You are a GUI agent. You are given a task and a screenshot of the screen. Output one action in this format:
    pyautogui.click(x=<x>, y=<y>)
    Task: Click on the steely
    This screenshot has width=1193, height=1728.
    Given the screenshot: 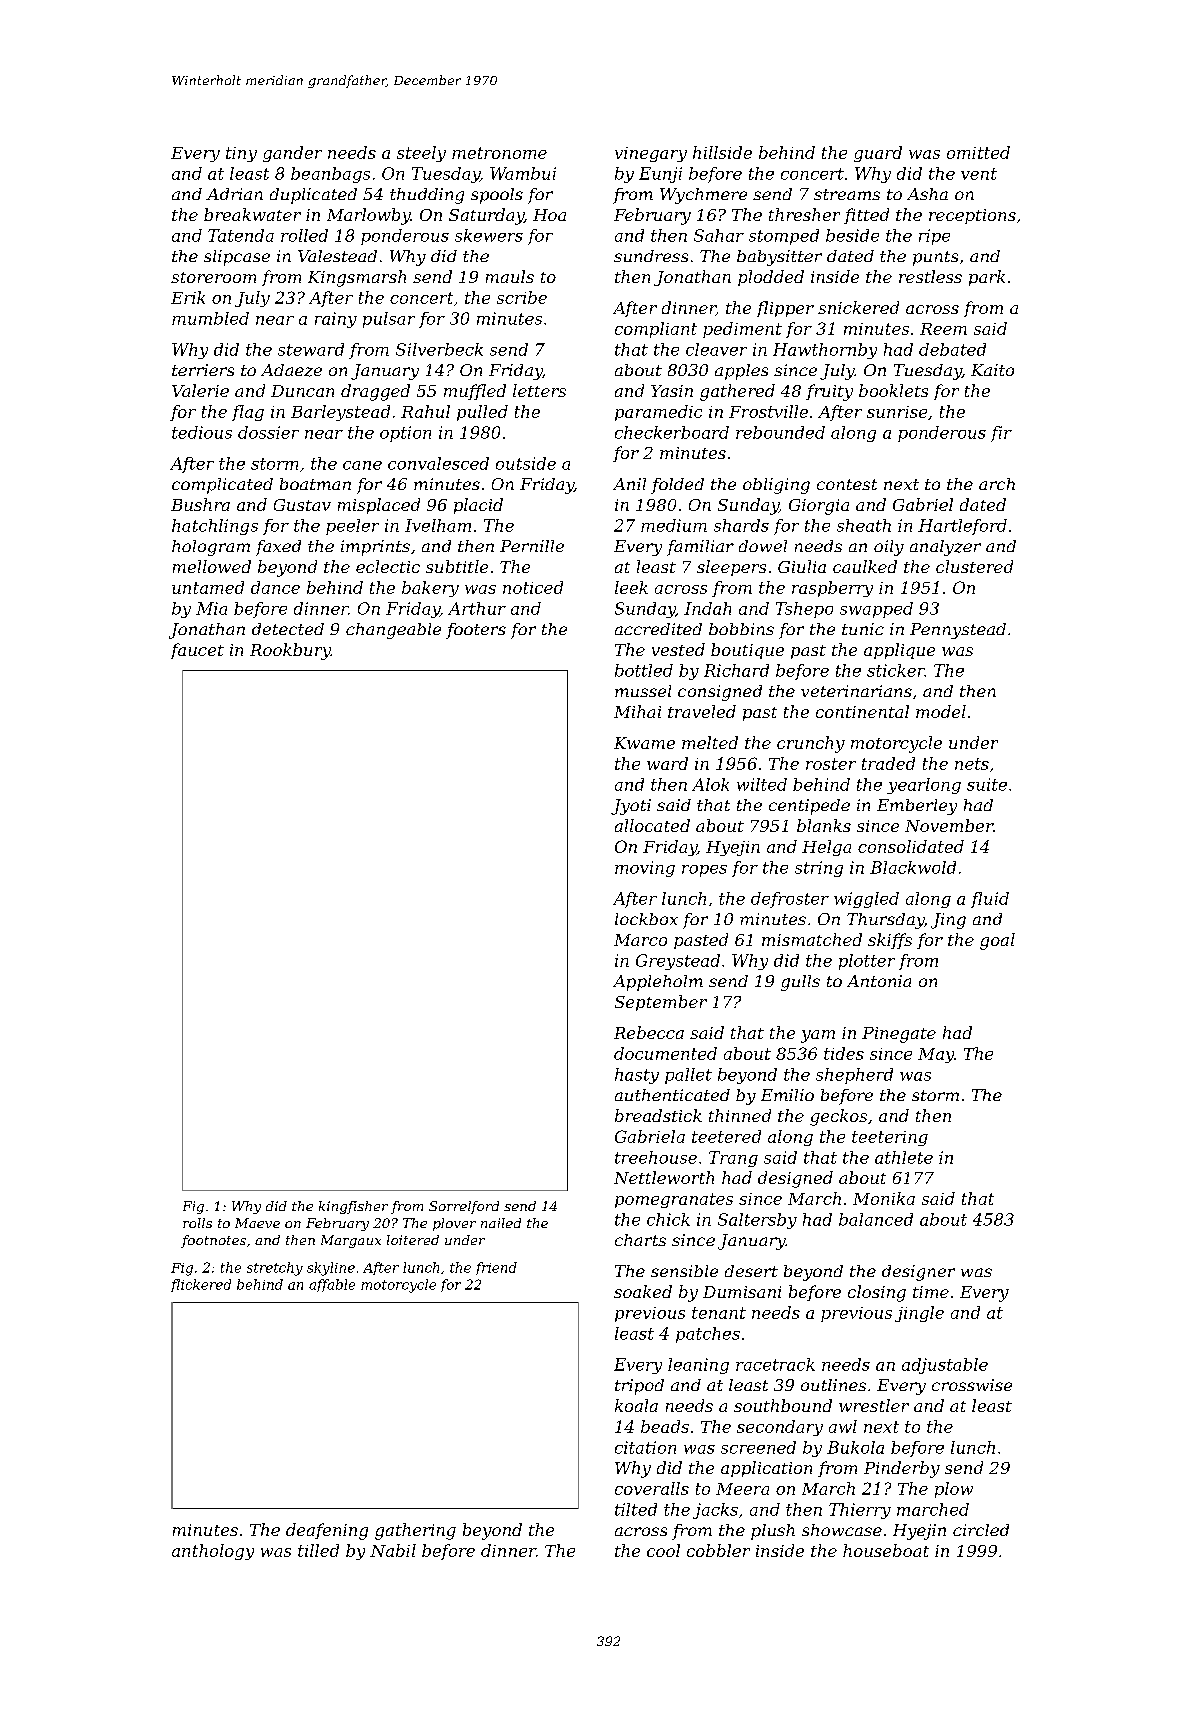 What is the action you would take?
    pyautogui.click(x=421, y=154)
